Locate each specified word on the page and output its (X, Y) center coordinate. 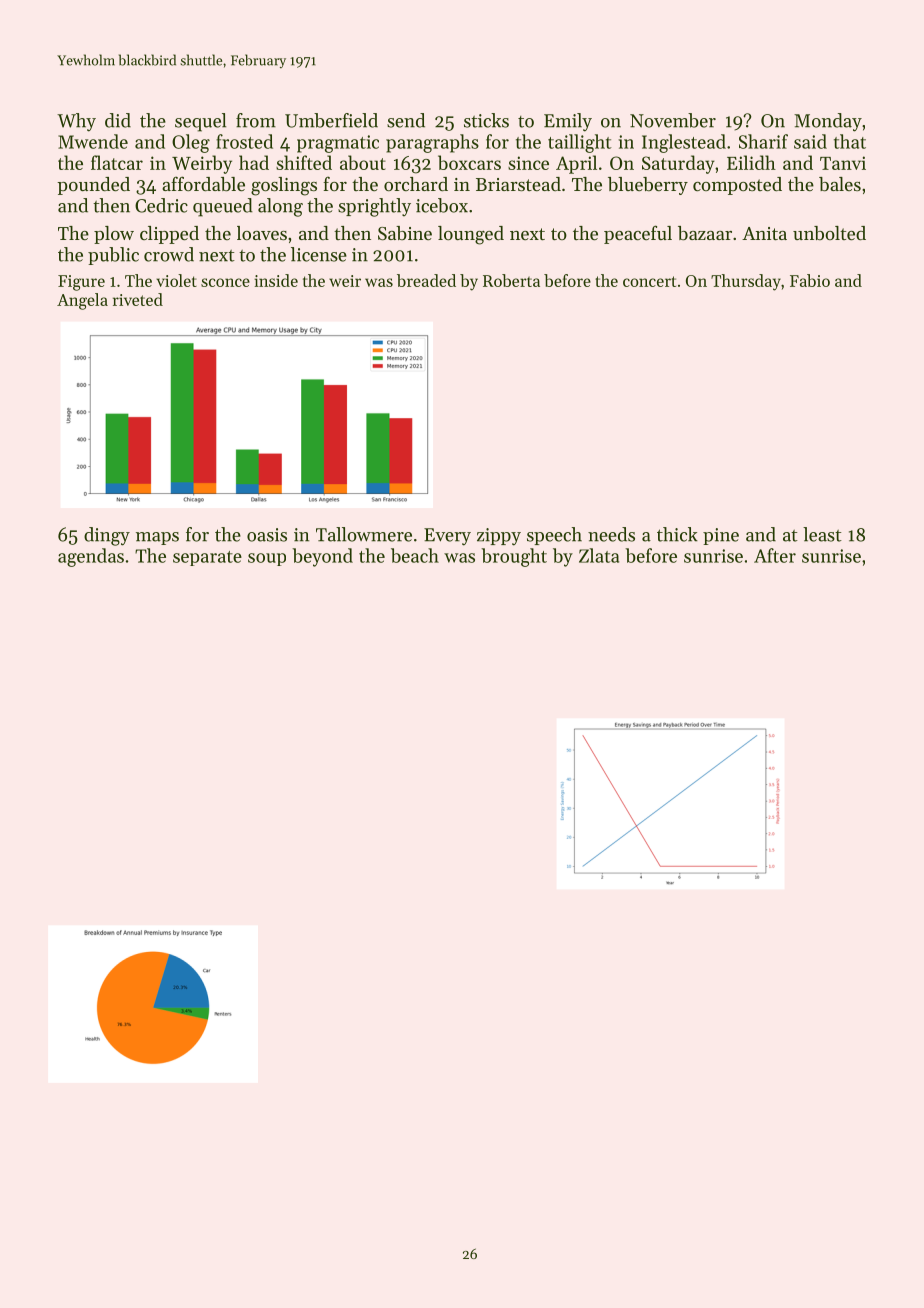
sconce (225, 282)
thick (677, 534)
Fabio (810, 280)
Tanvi (843, 163)
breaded (426, 280)
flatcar (117, 162)
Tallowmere (364, 534)
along (280, 207)
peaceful (638, 234)
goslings (284, 186)
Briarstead (518, 184)
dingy (107, 536)
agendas (91, 557)
